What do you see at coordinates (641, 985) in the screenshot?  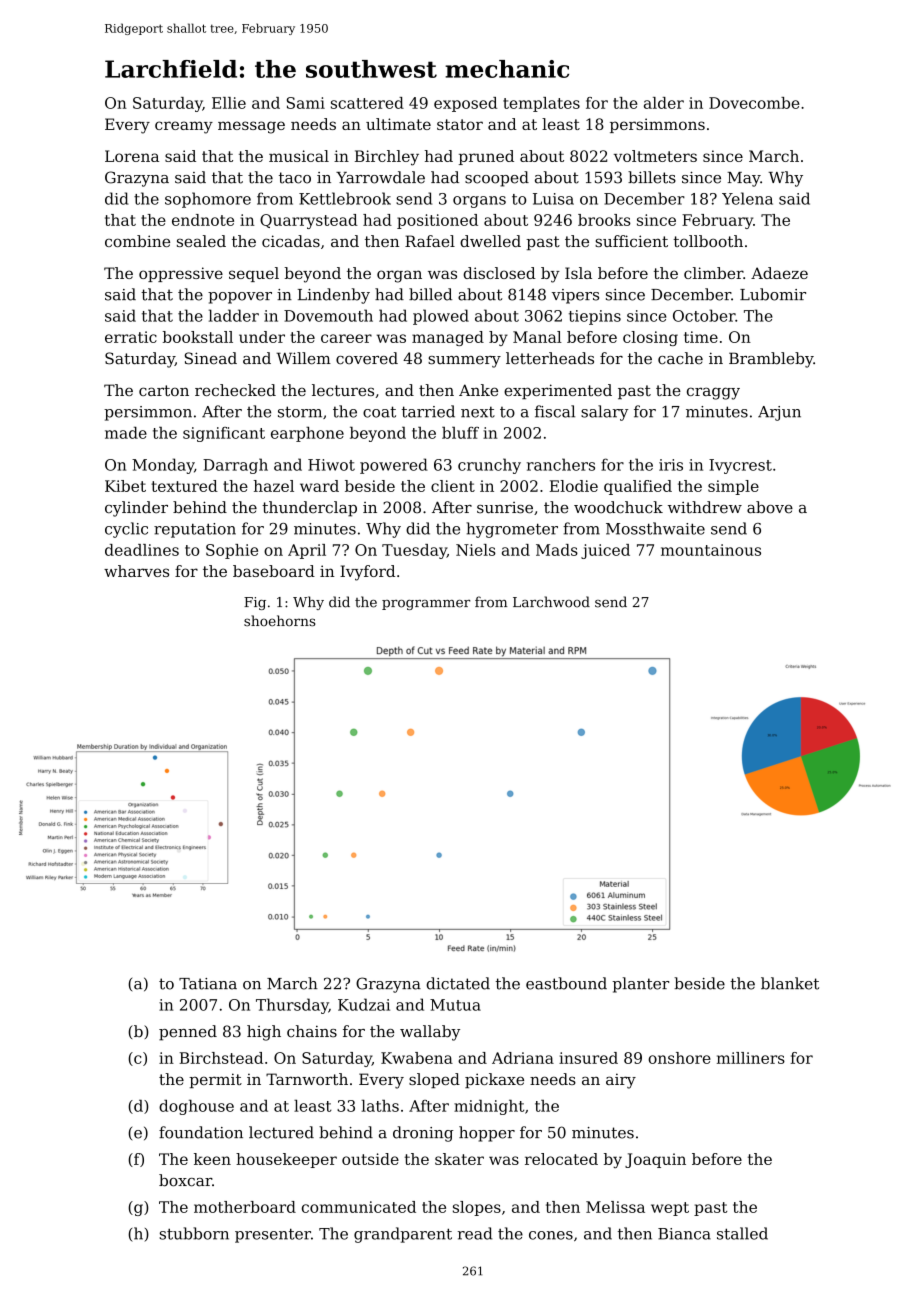 I see `planter` at bounding box center [641, 985].
